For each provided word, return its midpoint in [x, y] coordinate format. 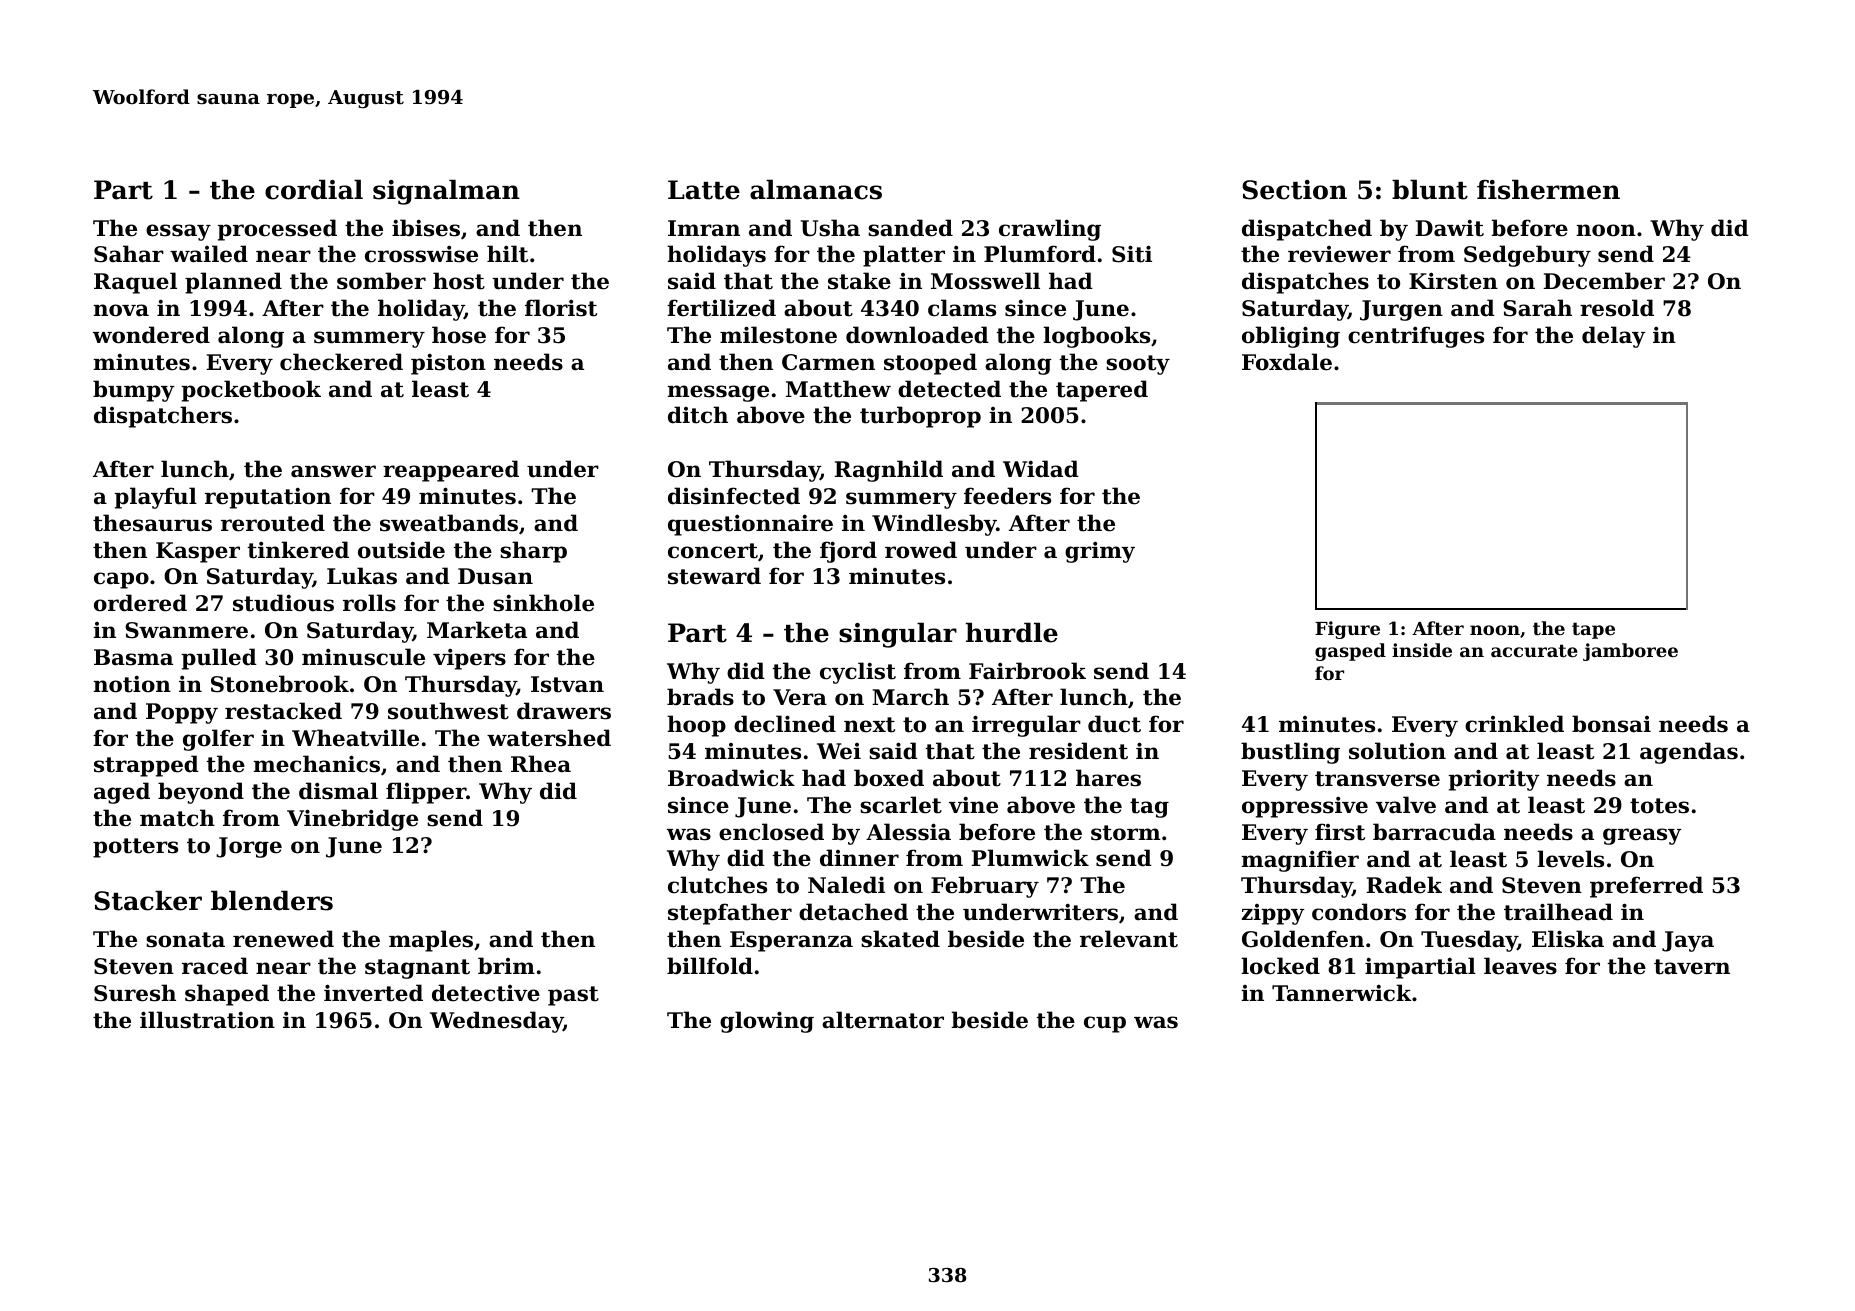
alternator [883, 1020]
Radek [1404, 885]
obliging [1291, 337]
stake [859, 281]
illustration [207, 1020]
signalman [446, 192]
